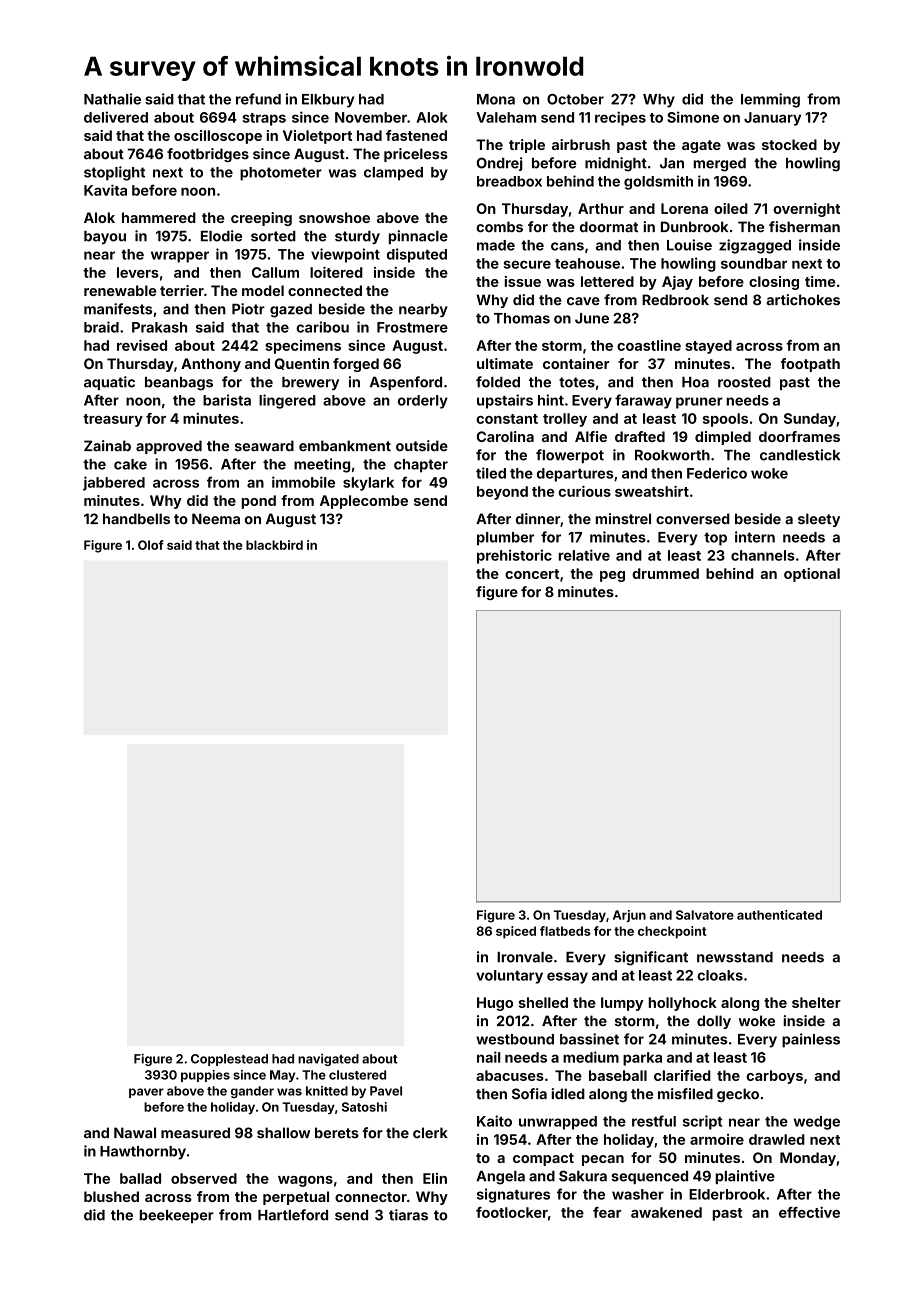 The image size is (924, 1308). What do you see at coordinates (281, 174) in the screenshot?
I see `photometer` at bounding box center [281, 174].
